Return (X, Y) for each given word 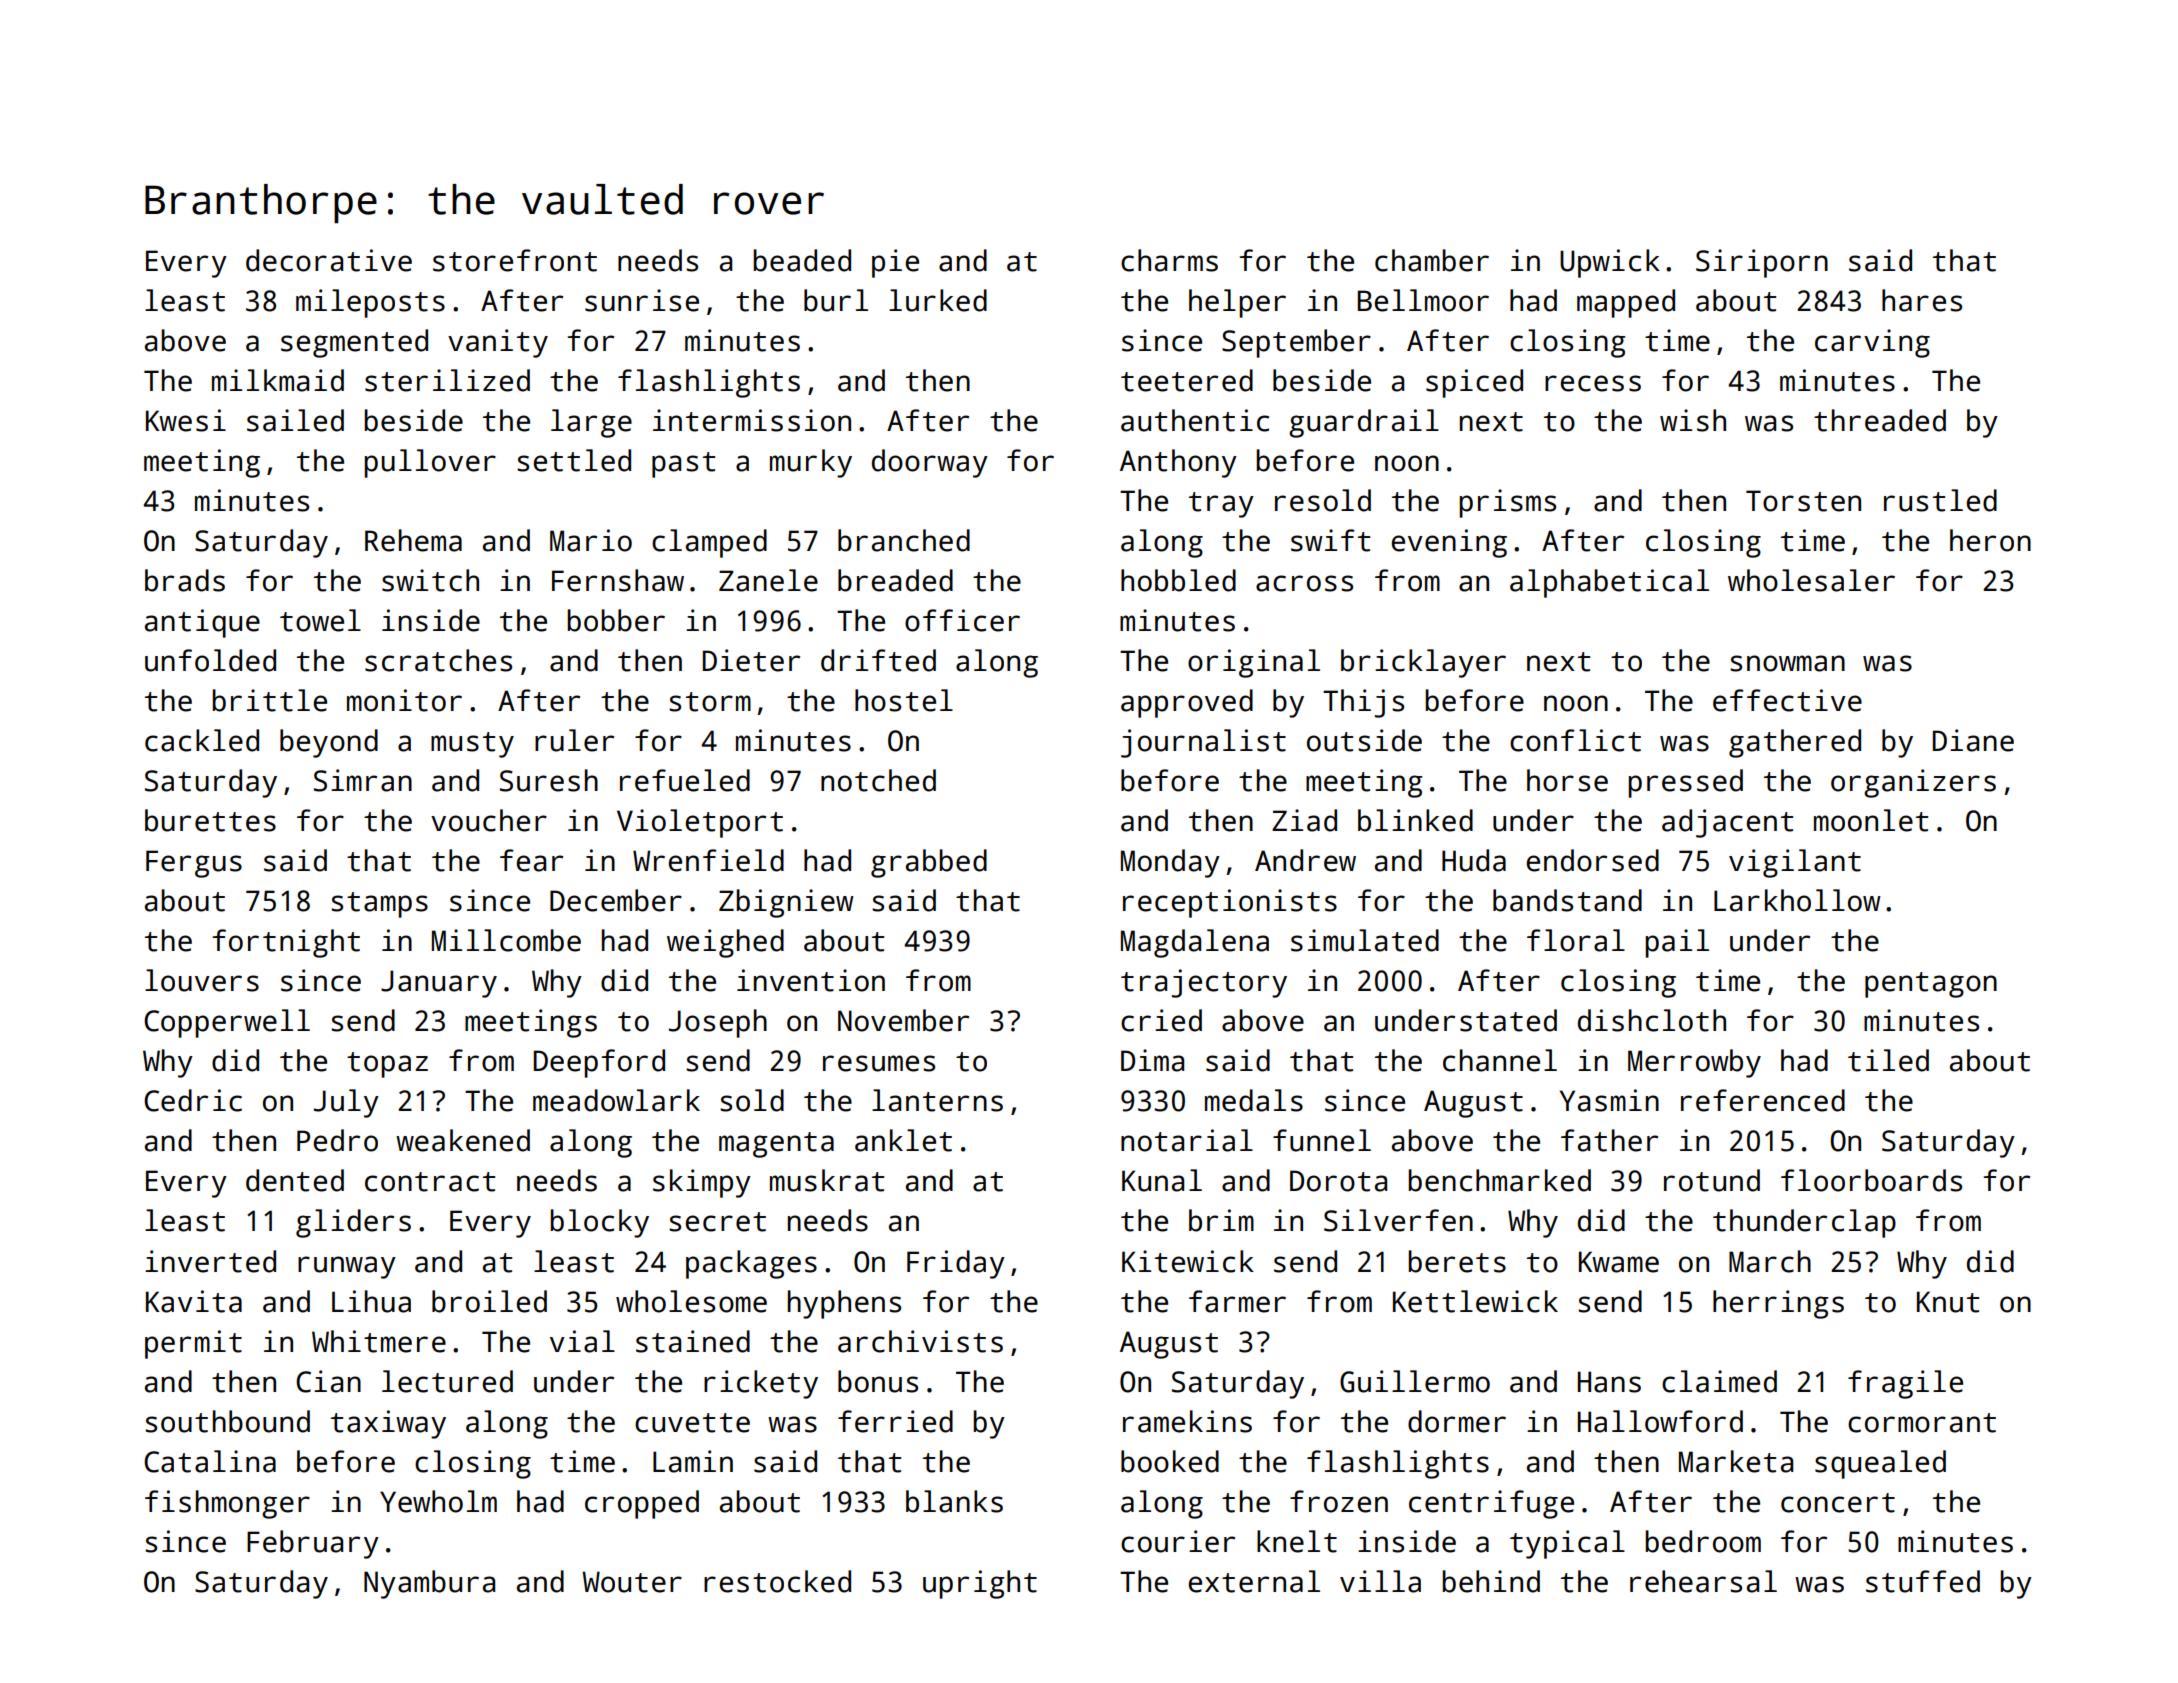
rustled (1940, 500)
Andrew (1305, 860)
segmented (354, 343)
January (439, 984)
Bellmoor (1423, 300)
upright (980, 1584)
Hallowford (1660, 1421)
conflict (1575, 740)
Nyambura (429, 1584)
